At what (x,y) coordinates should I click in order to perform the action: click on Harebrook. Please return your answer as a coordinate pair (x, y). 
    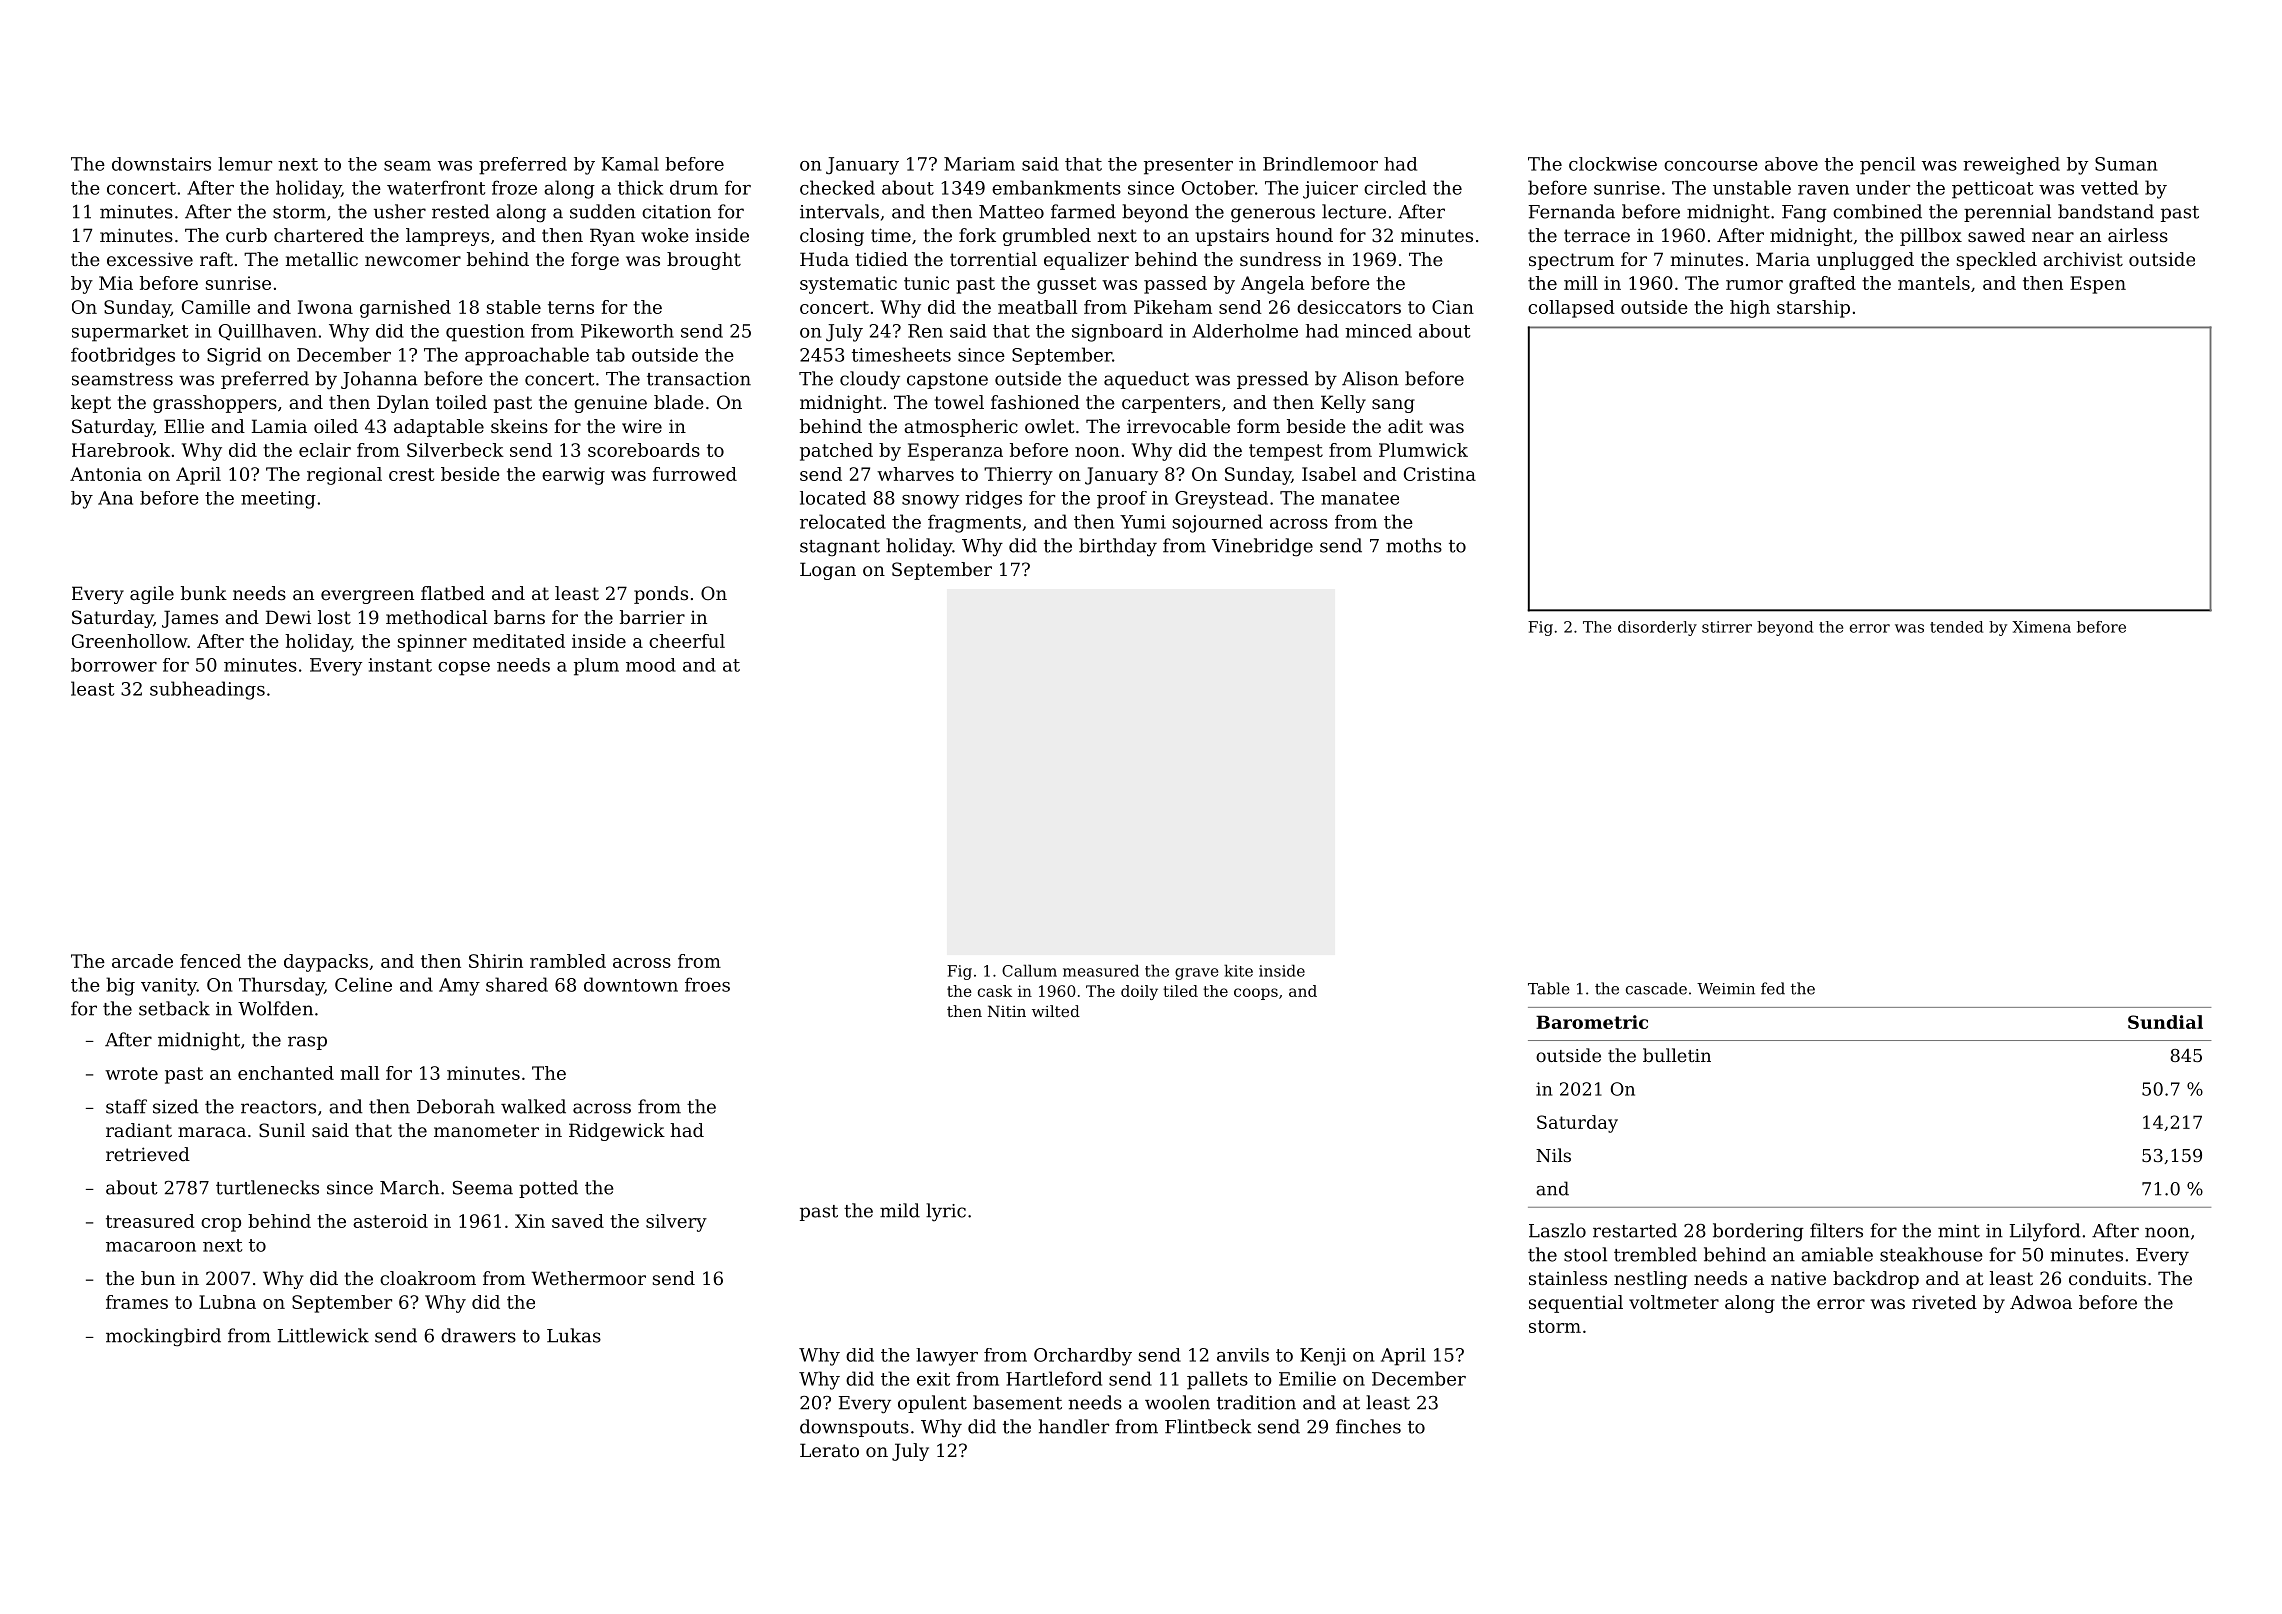
    Looking at the image, I should click on (121, 450).
